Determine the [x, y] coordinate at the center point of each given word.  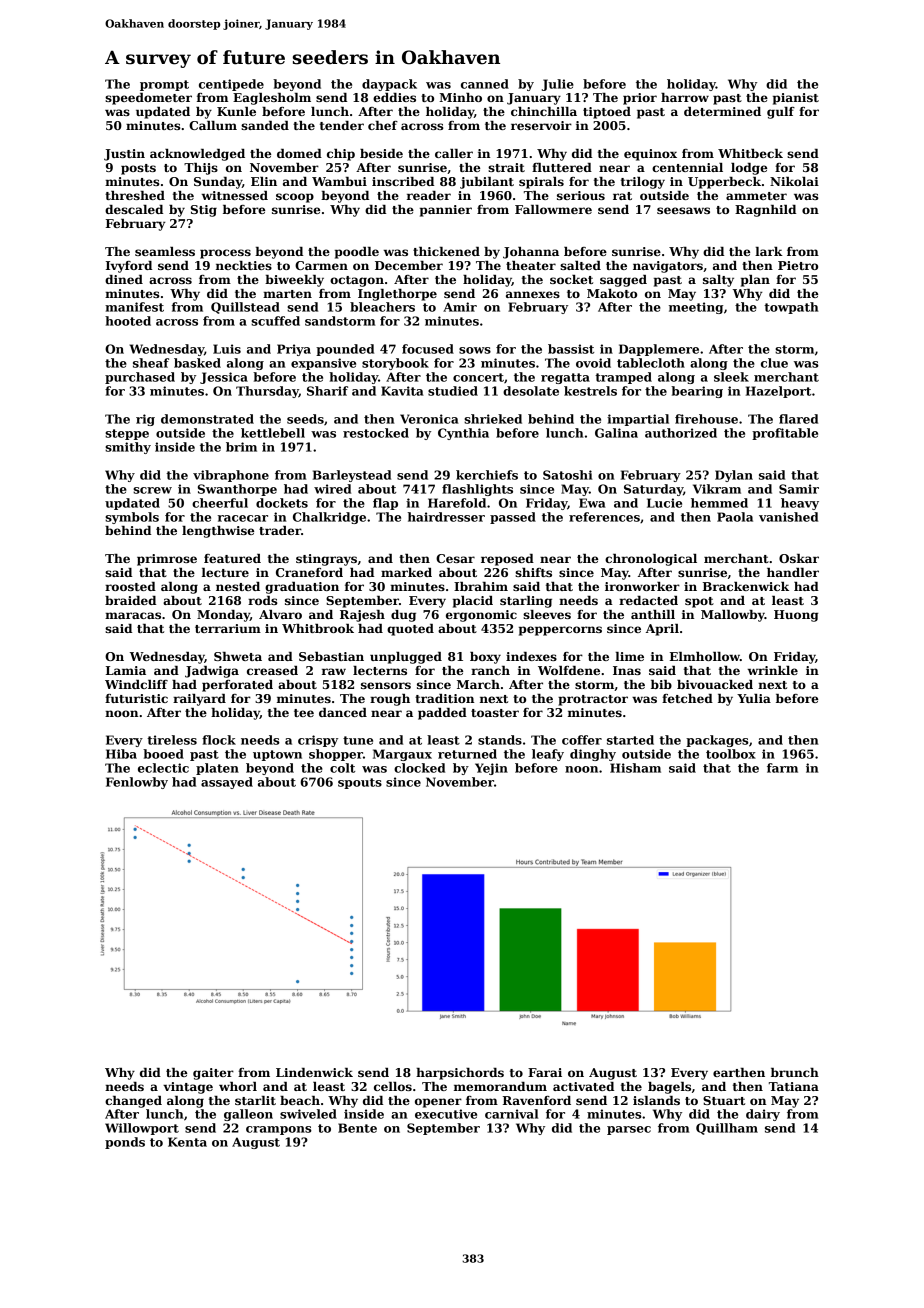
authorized [681, 433]
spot [699, 602]
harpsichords [460, 1074]
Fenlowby [137, 783]
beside [381, 153]
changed [133, 1102]
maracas [133, 615]
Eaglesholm [272, 99]
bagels [669, 1088]
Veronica [429, 419]
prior [640, 99]
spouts [360, 783]
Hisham [635, 768]
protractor [593, 700]
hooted [128, 321]
